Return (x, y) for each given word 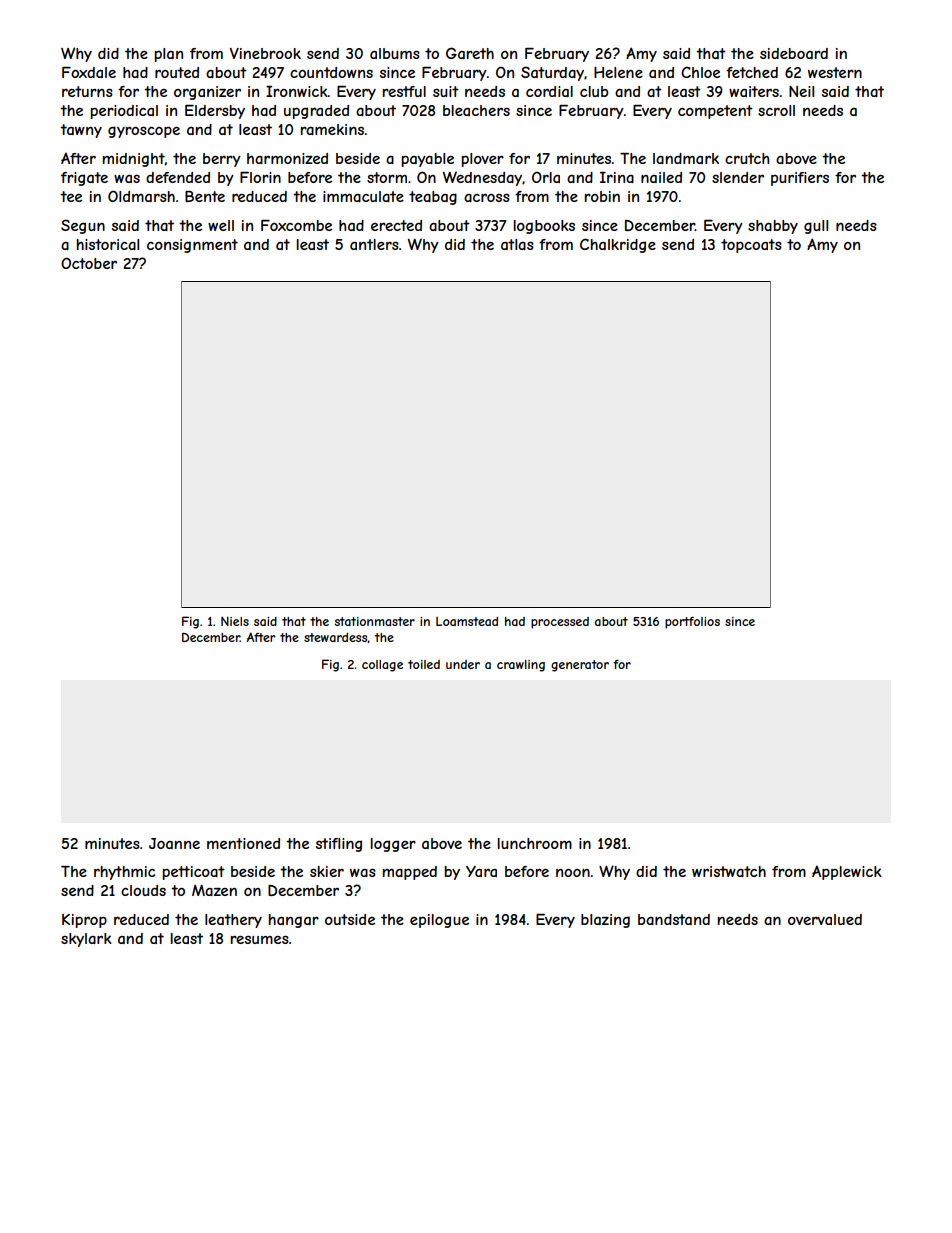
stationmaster (374, 621)
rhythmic (124, 873)
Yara (481, 871)
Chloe (700, 72)
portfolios (692, 623)
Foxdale (89, 72)
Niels (235, 621)
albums (395, 53)
